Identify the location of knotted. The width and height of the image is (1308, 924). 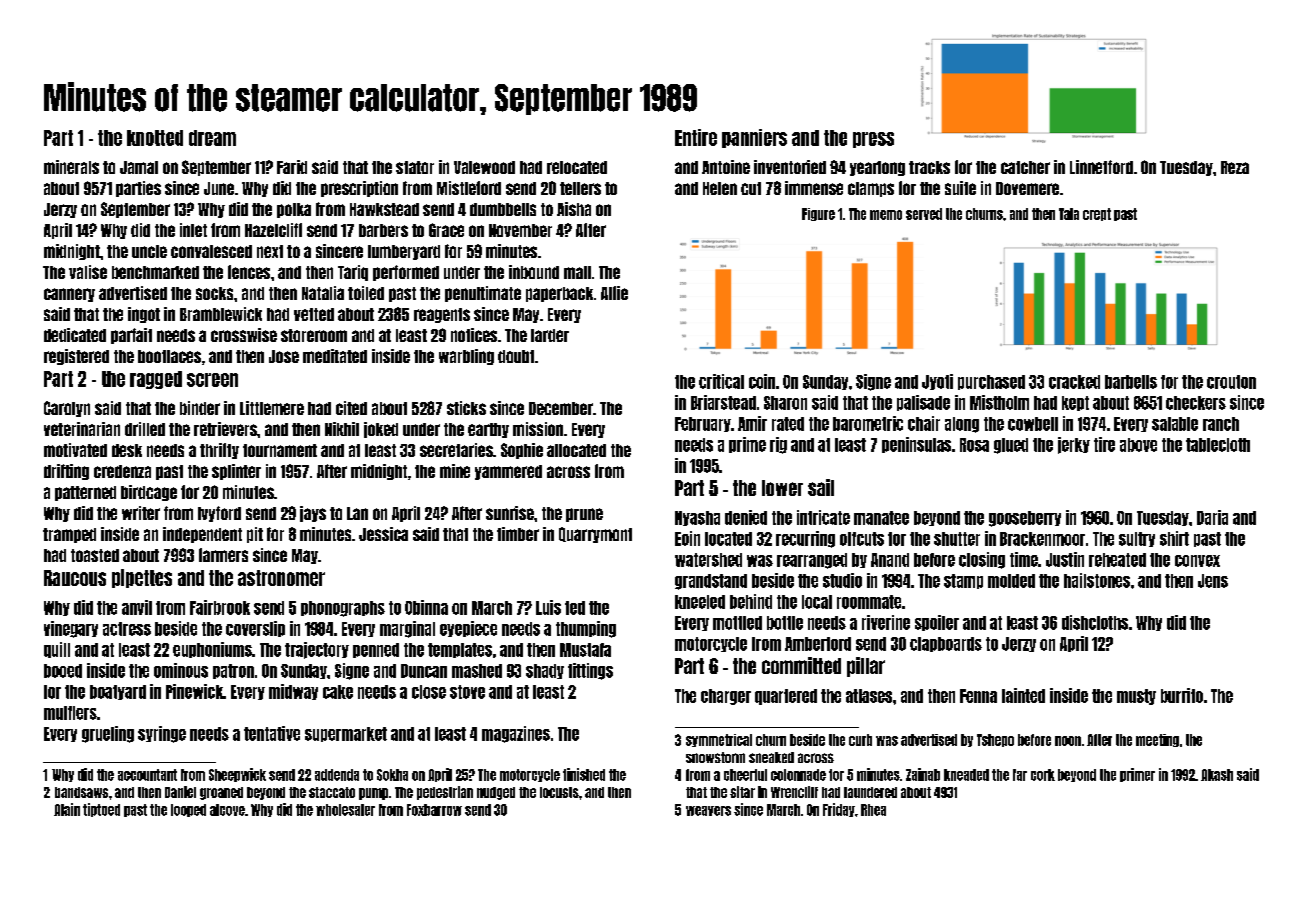
(155, 138).
